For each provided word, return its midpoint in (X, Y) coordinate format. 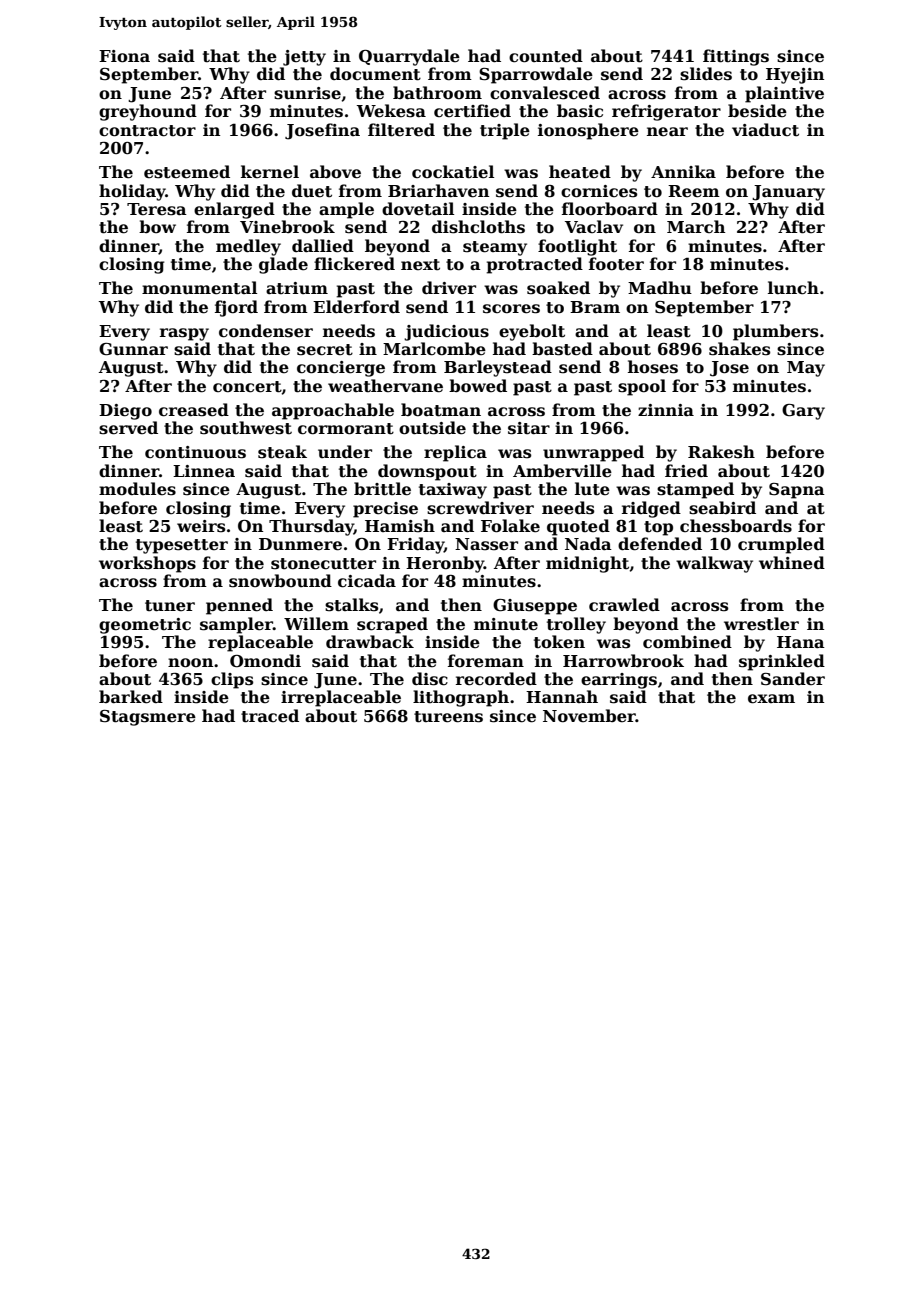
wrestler (761, 624)
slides (706, 74)
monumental (199, 288)
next (420, 265)
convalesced (545, 93)
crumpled (781, 545)
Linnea (204, 471)
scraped (392, 625)
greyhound (148, 112)
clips (232, 680)
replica (455, 453)
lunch (793, 288)
